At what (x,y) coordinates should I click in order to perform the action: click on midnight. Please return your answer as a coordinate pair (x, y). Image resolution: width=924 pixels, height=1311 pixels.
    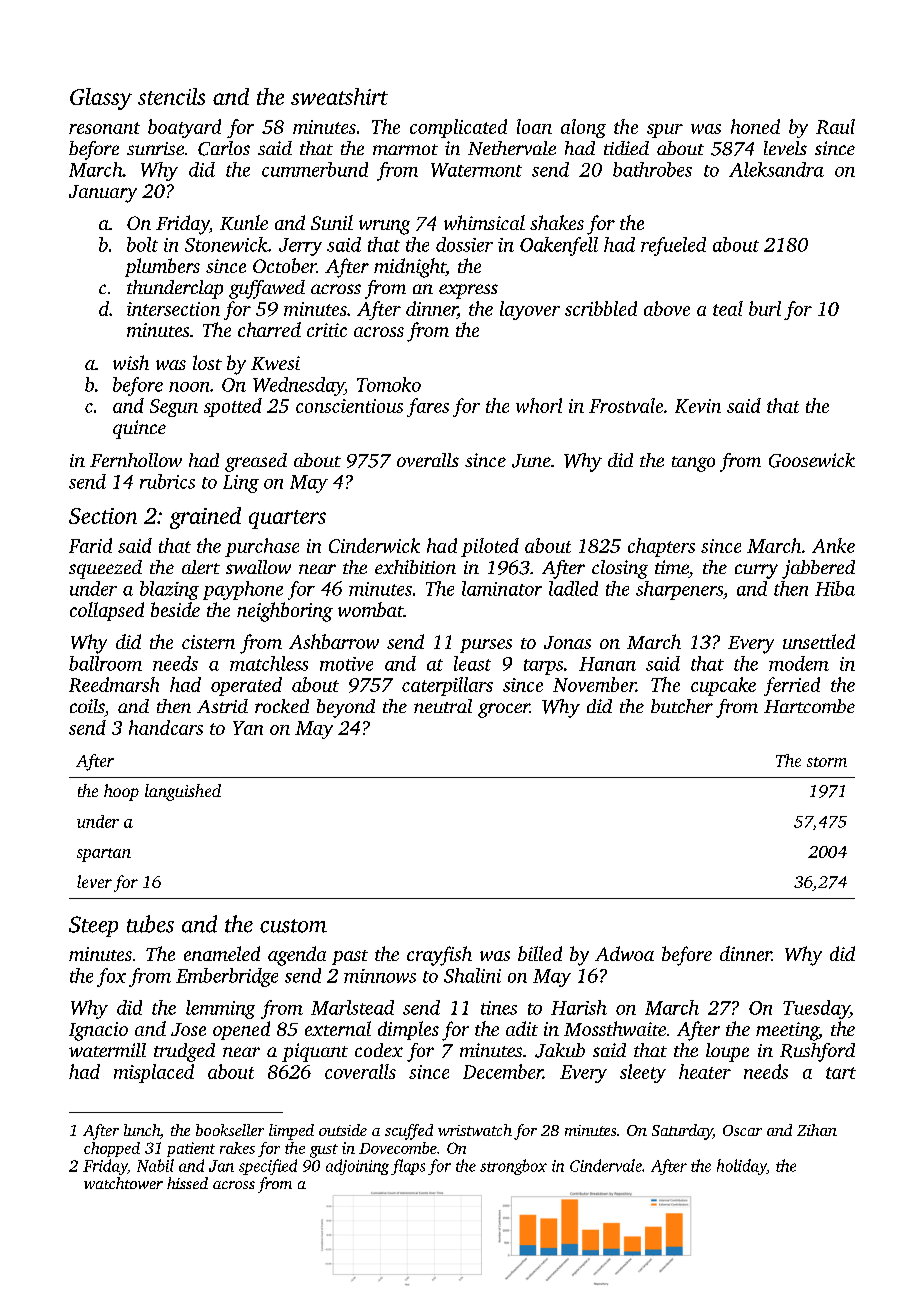
    Looking at the image, I should click on (410, 268).
